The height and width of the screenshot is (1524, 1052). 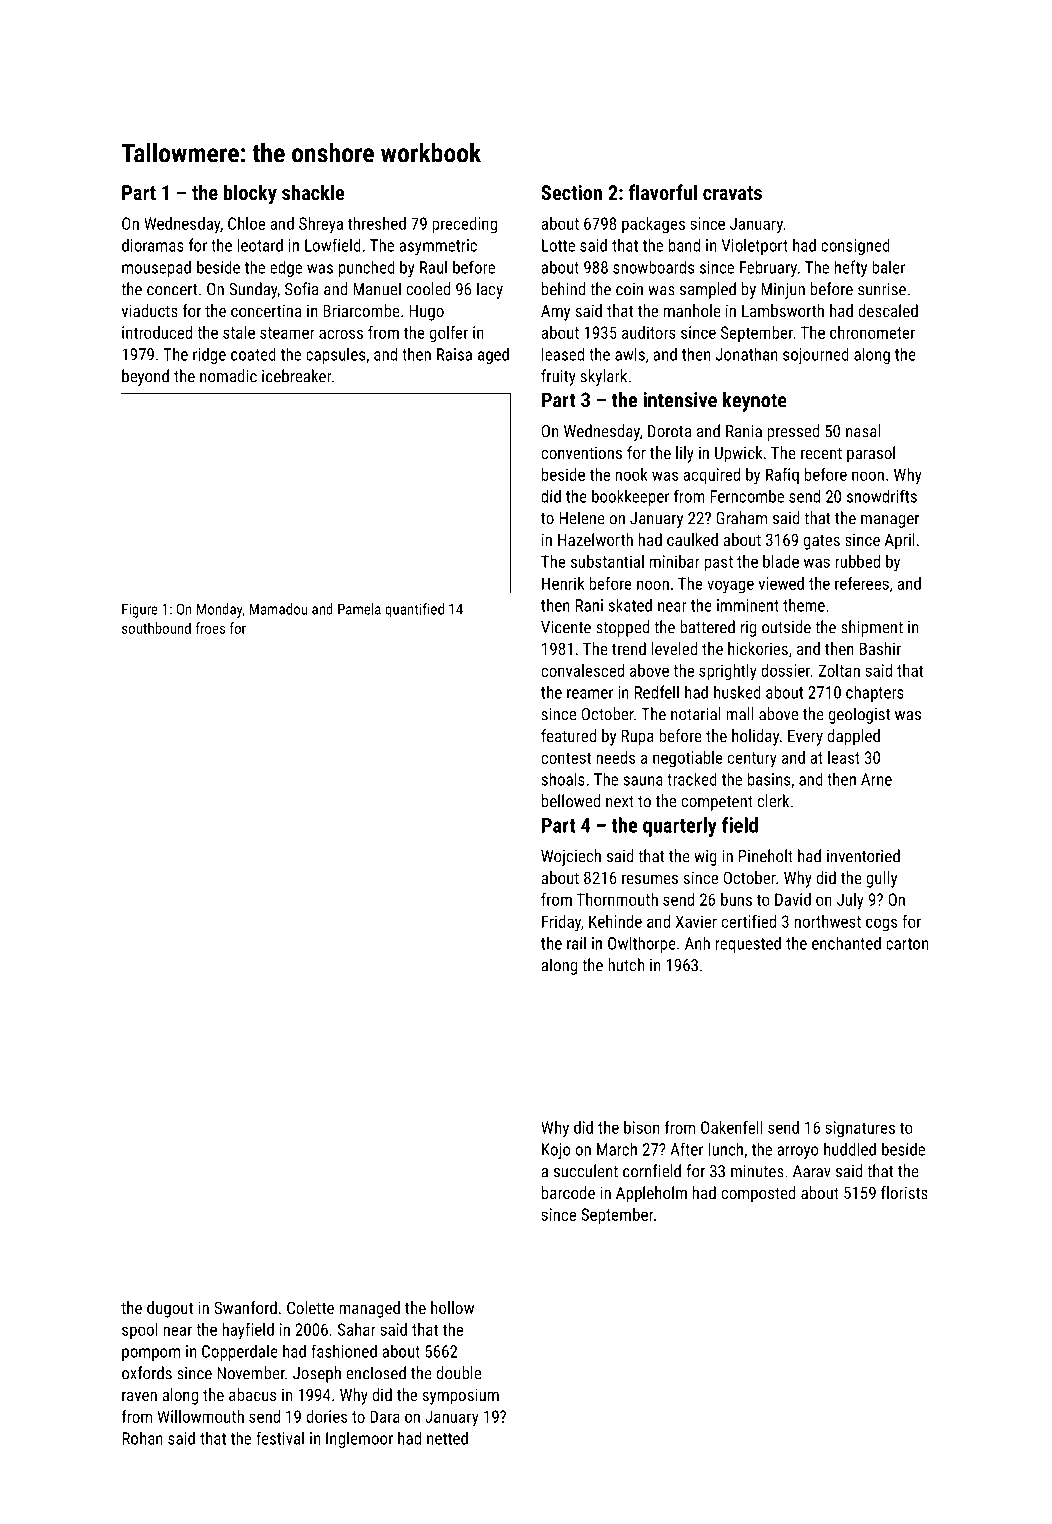 What do you see at coordinates (278, 609) in the screenshot?
I see `Mamadou` at bounding box center [278, 609].
